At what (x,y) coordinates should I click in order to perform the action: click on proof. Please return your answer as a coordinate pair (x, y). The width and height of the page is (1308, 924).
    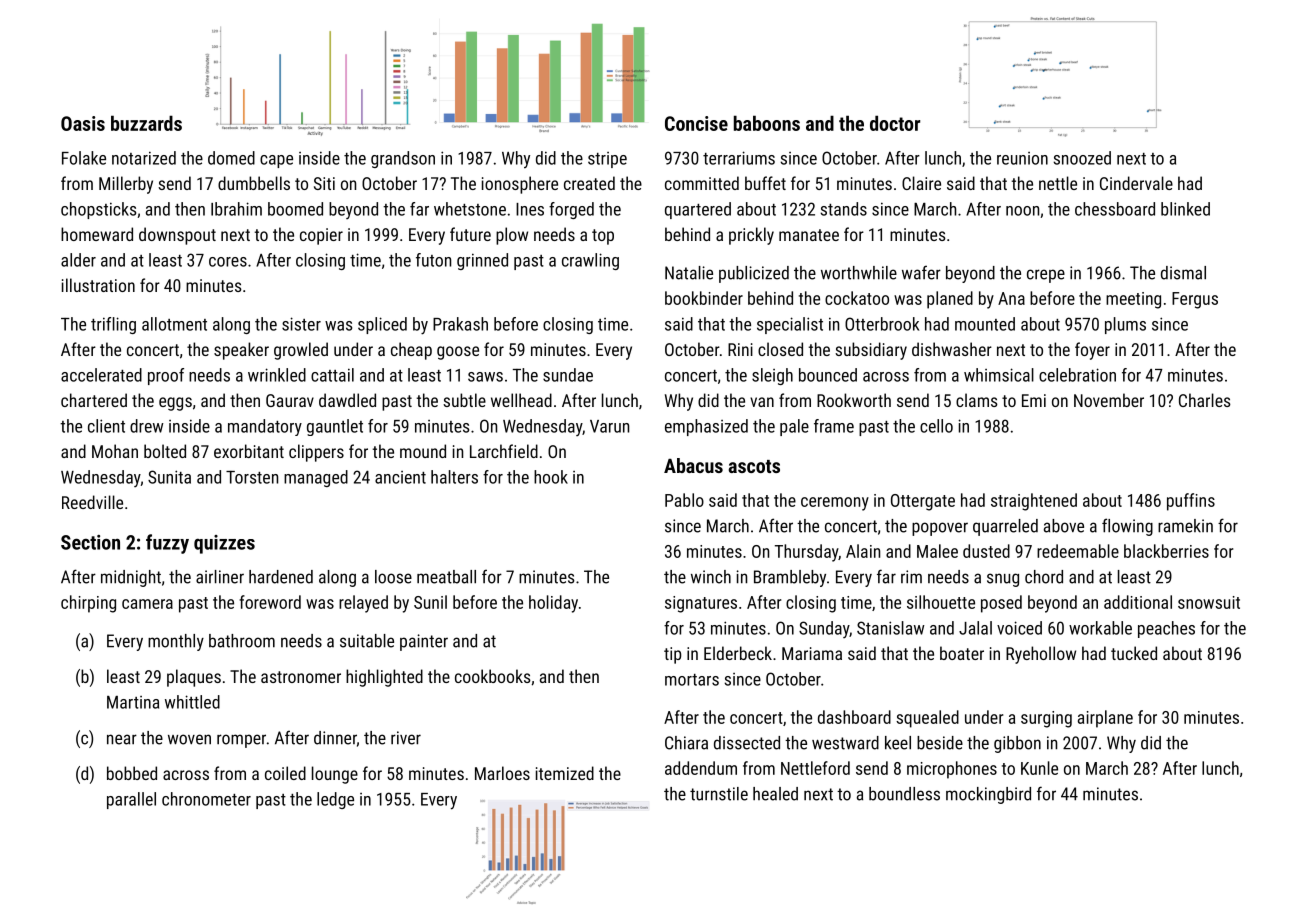
    Looking at the image, I should click on (166, 376).
